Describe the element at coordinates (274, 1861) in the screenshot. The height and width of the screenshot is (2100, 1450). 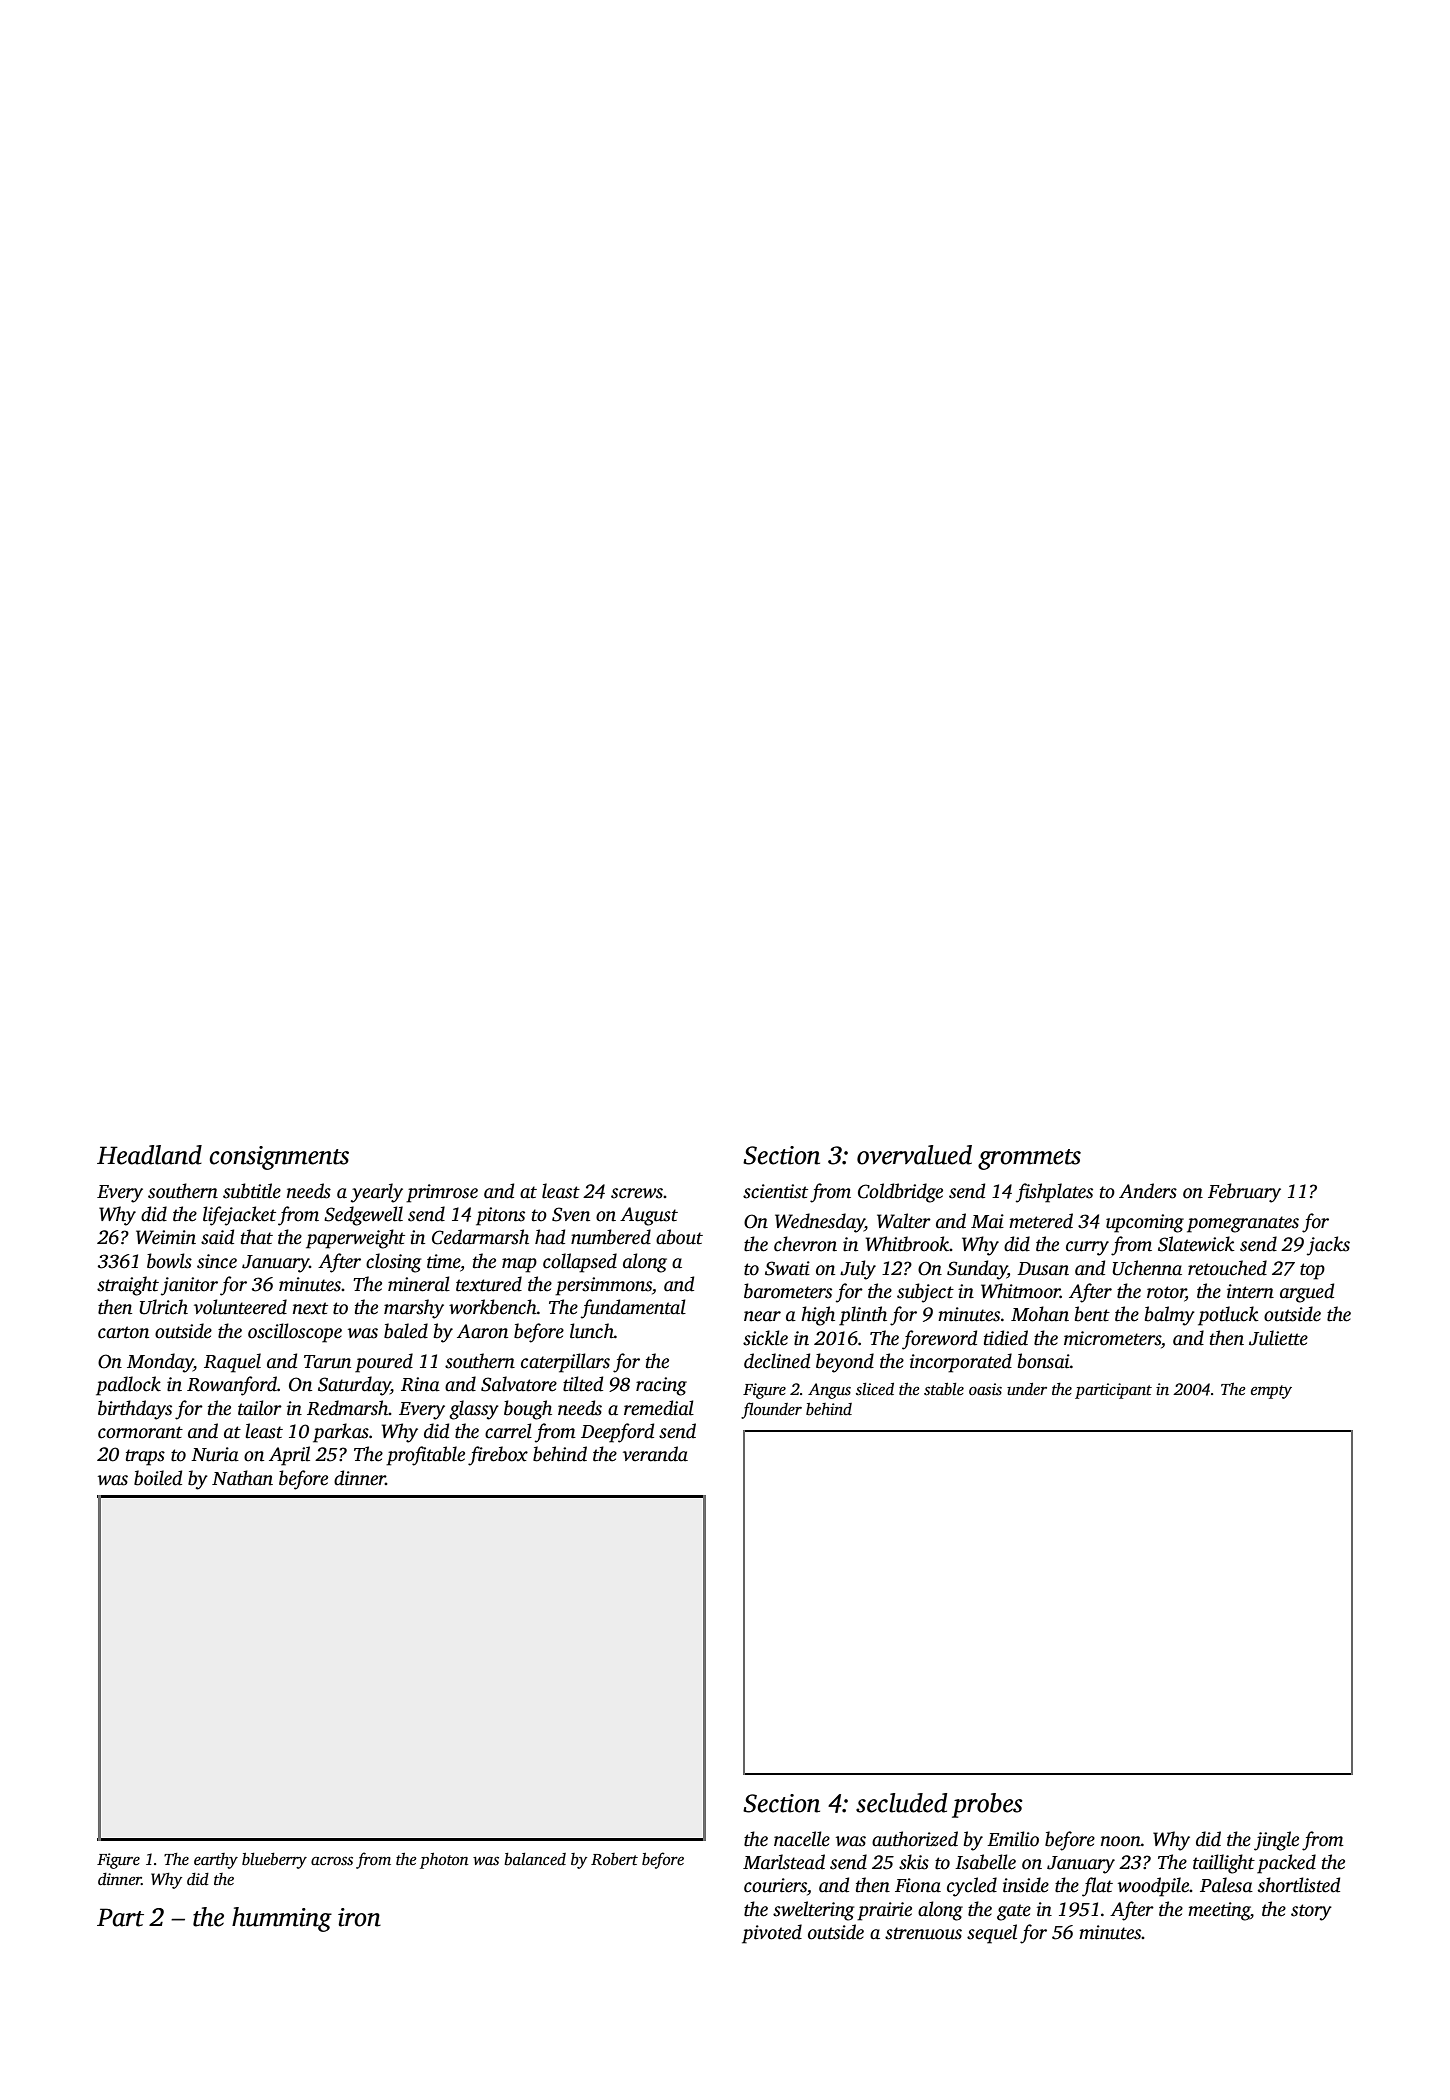
I see `blueberry` at that location.
